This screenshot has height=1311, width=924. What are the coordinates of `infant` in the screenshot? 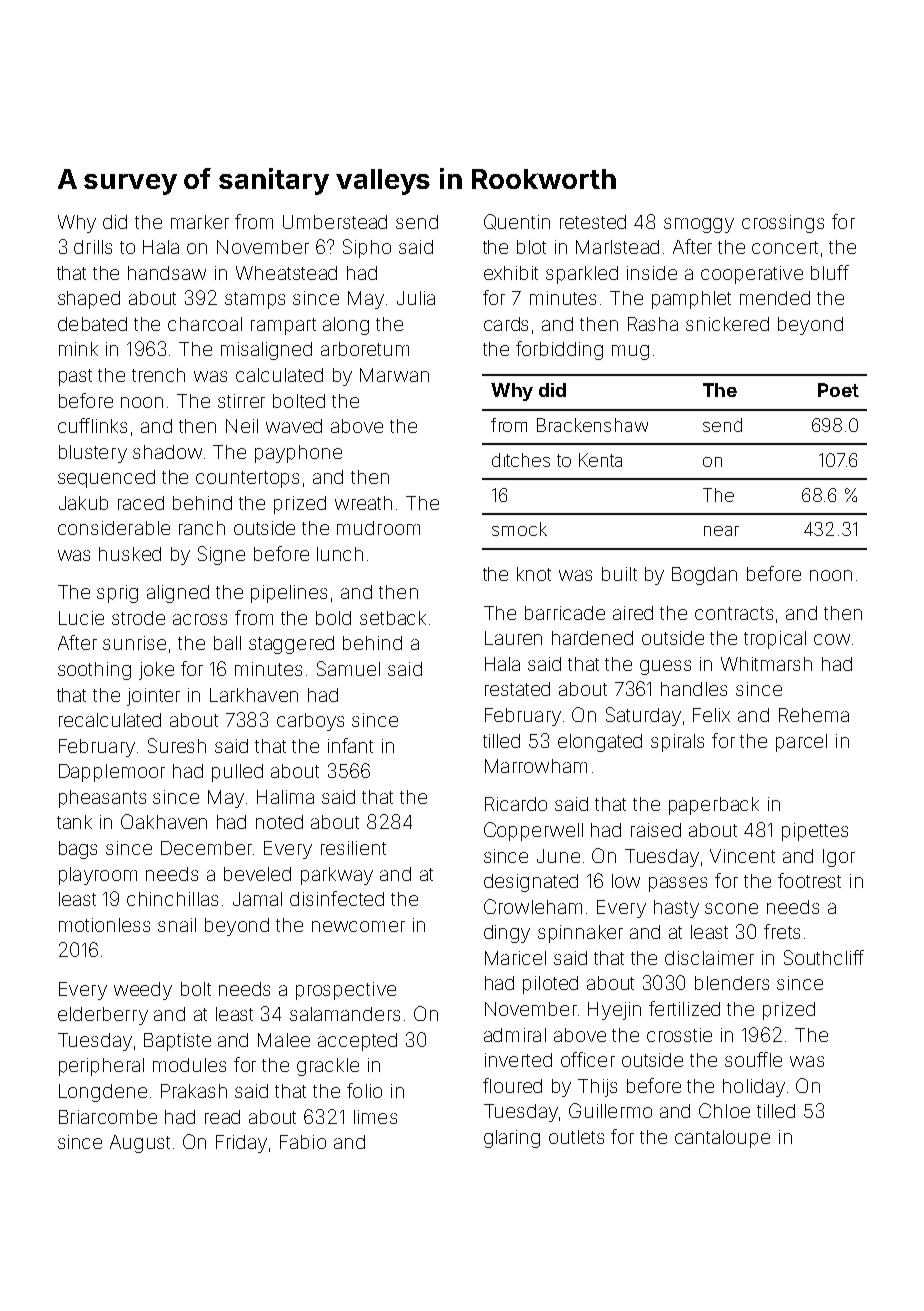 It's located at (350, 745).
